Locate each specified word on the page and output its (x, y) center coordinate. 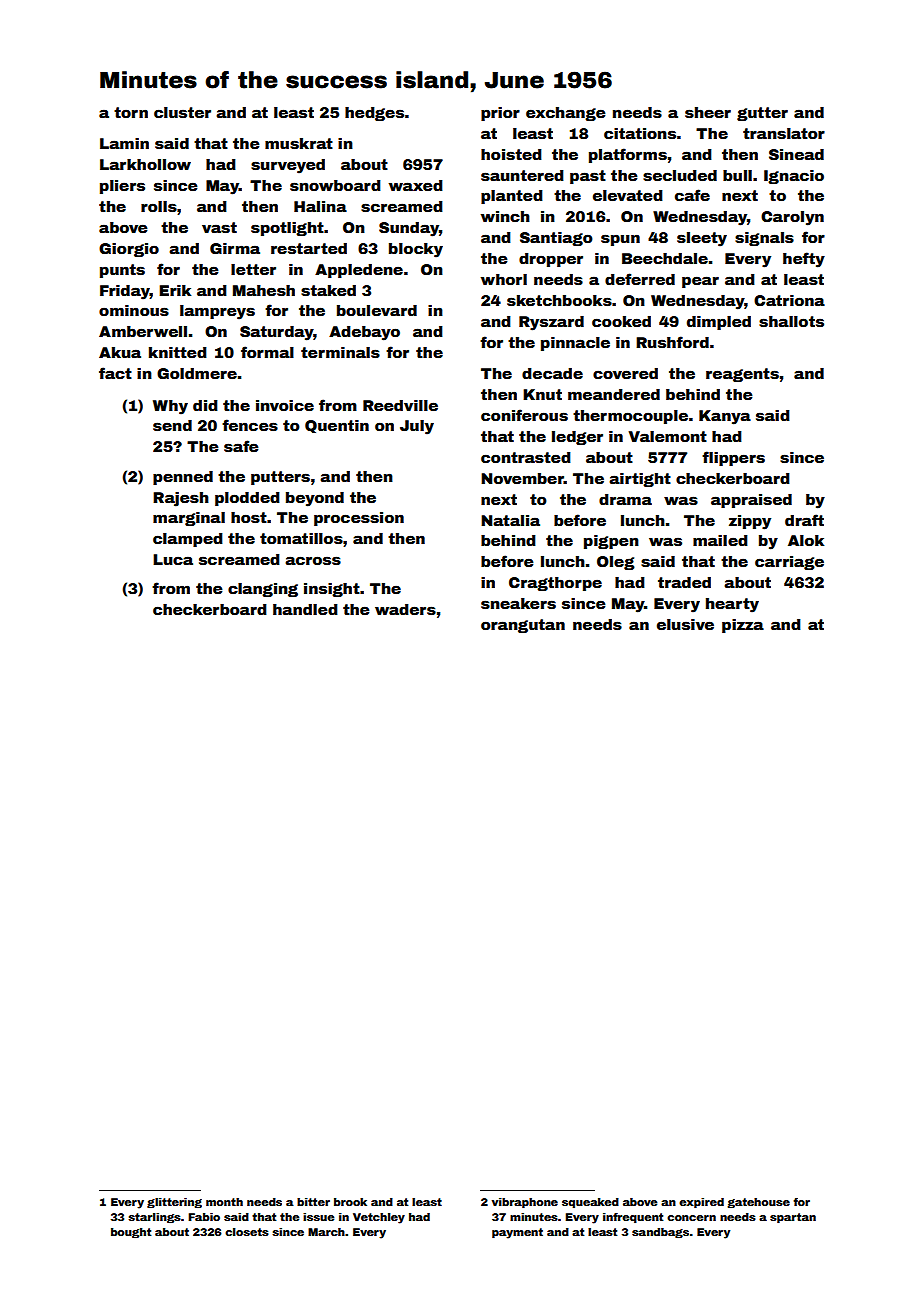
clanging (263, 590)
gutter (762, 114)
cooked (621, 321)
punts (122, 271)
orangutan (523, 626)
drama (625, 499)
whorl (504, 279)
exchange (566, 114)
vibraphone (525, 1203)
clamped (188, 540)
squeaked (590, 1203)
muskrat (299, 143)
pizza (743, 626)
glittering (174, 1203)
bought (131, 1233)
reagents (742, 375)
